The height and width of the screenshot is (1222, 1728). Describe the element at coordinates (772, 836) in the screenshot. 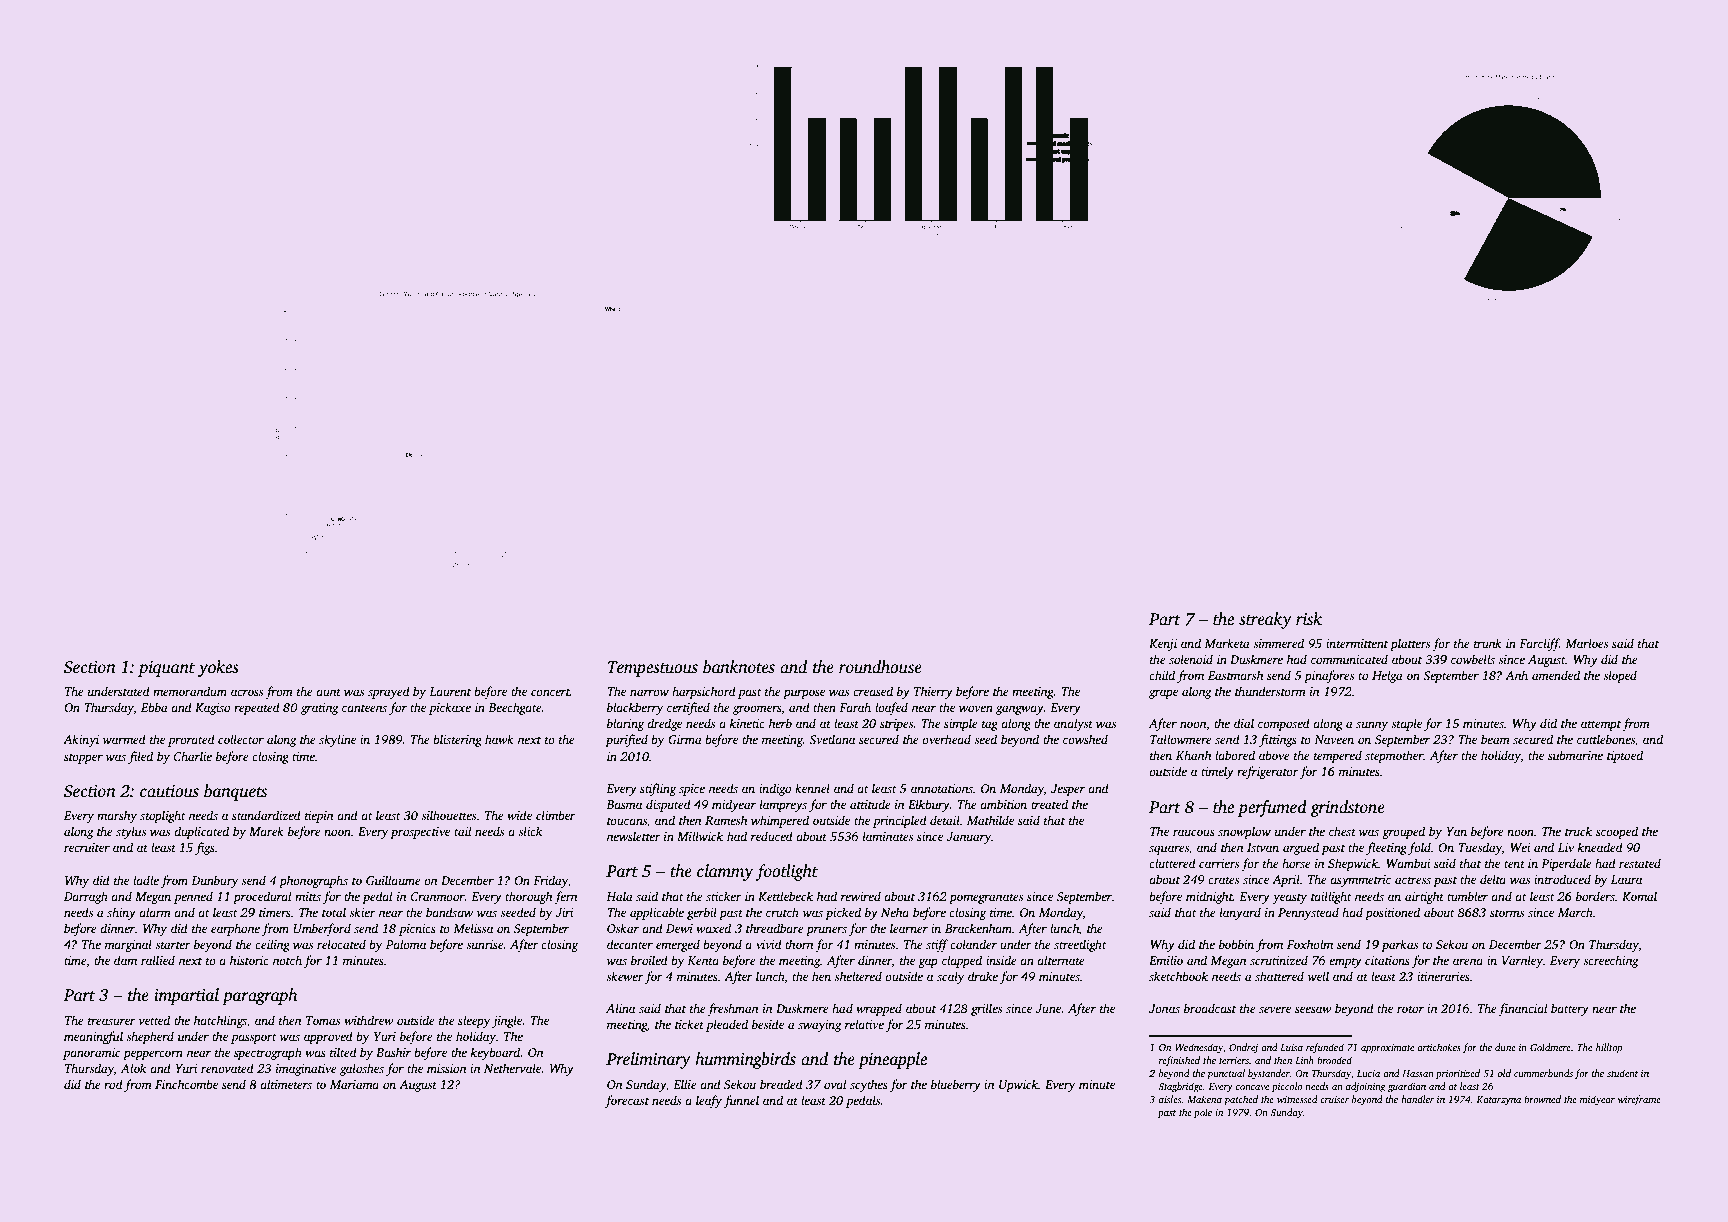

I see `reduced` at that location.
